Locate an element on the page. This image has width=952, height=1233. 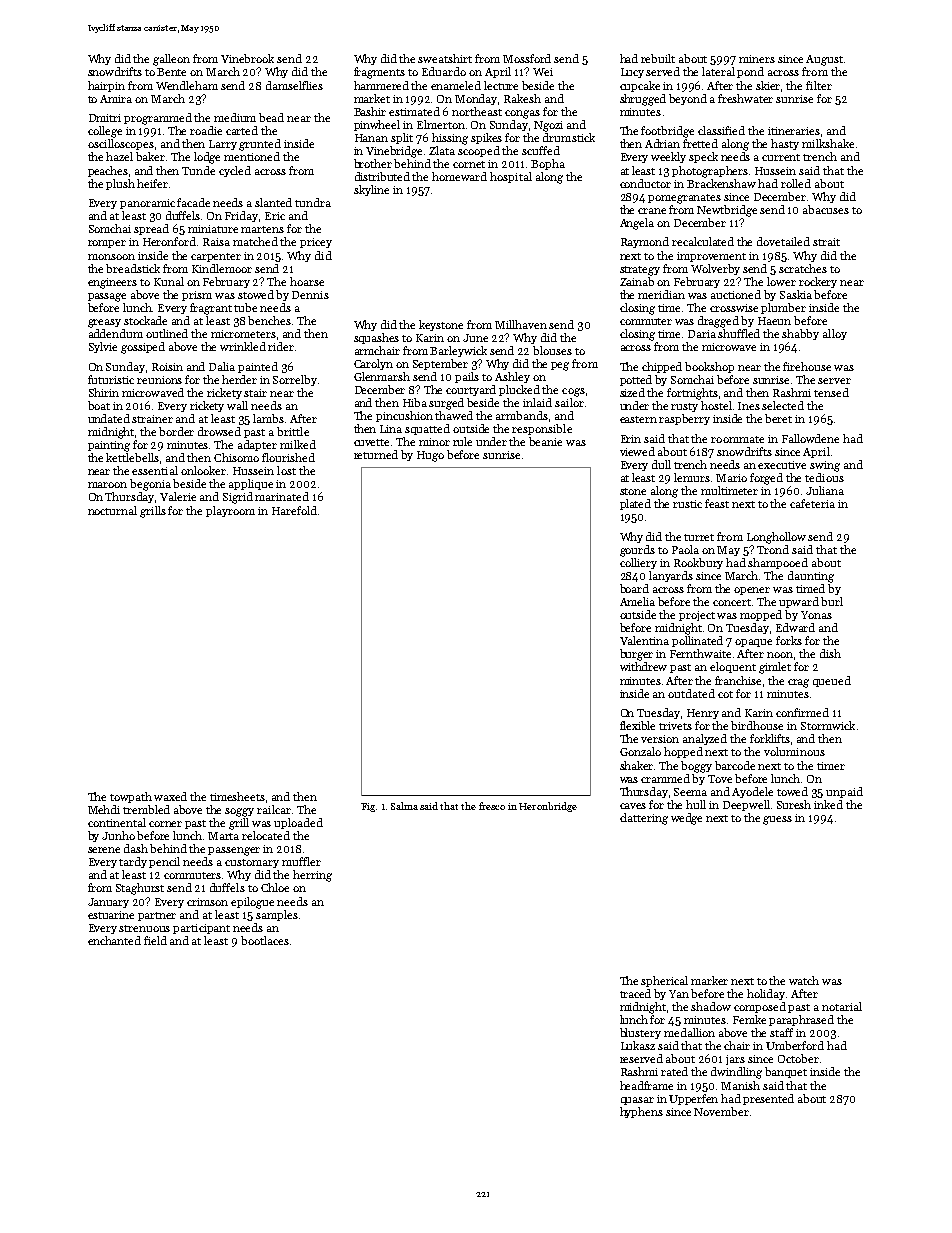
enchanted is located at coordinates (114, 940).
